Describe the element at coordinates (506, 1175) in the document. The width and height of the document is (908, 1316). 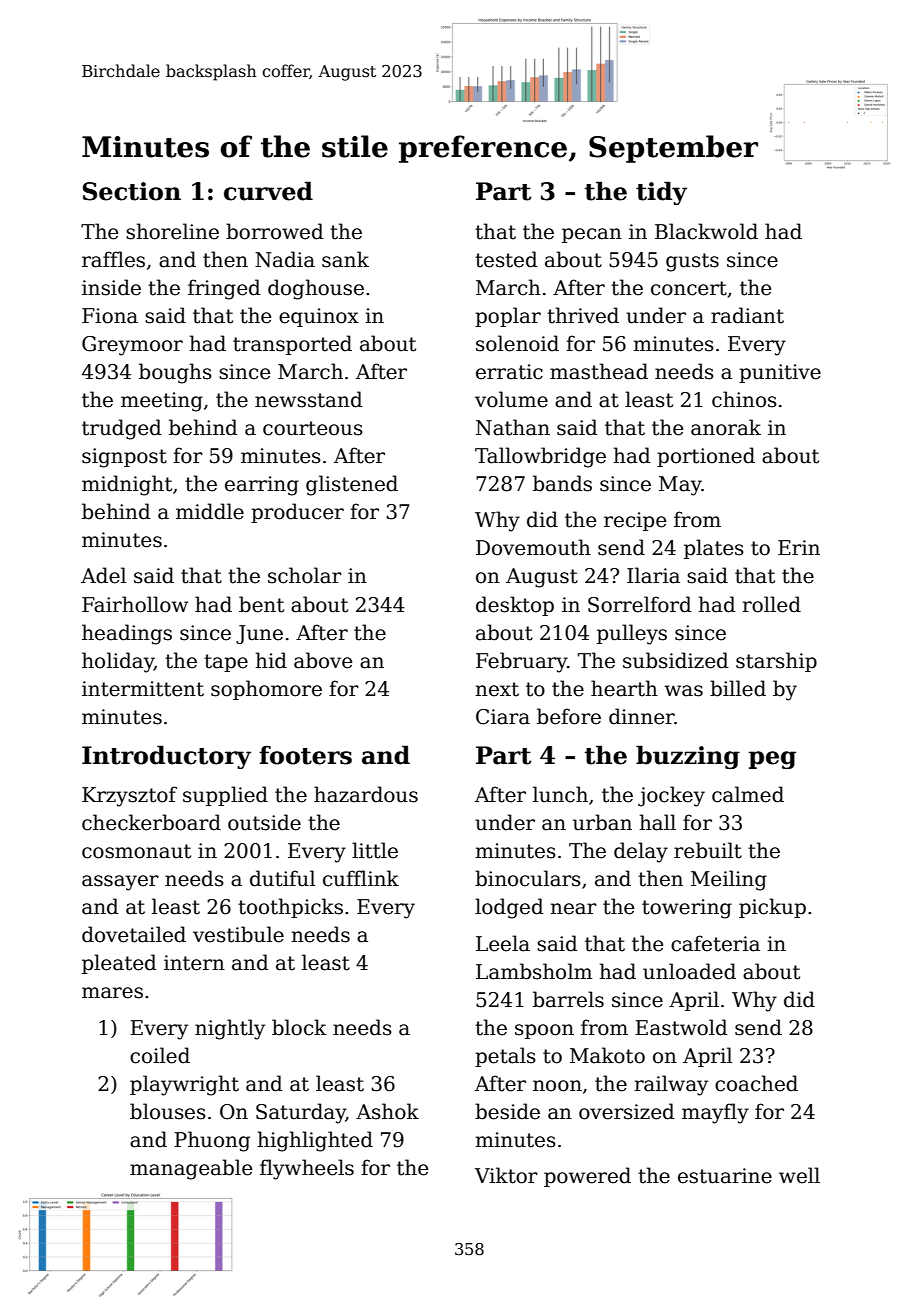
I see `Viktor` at that location.
